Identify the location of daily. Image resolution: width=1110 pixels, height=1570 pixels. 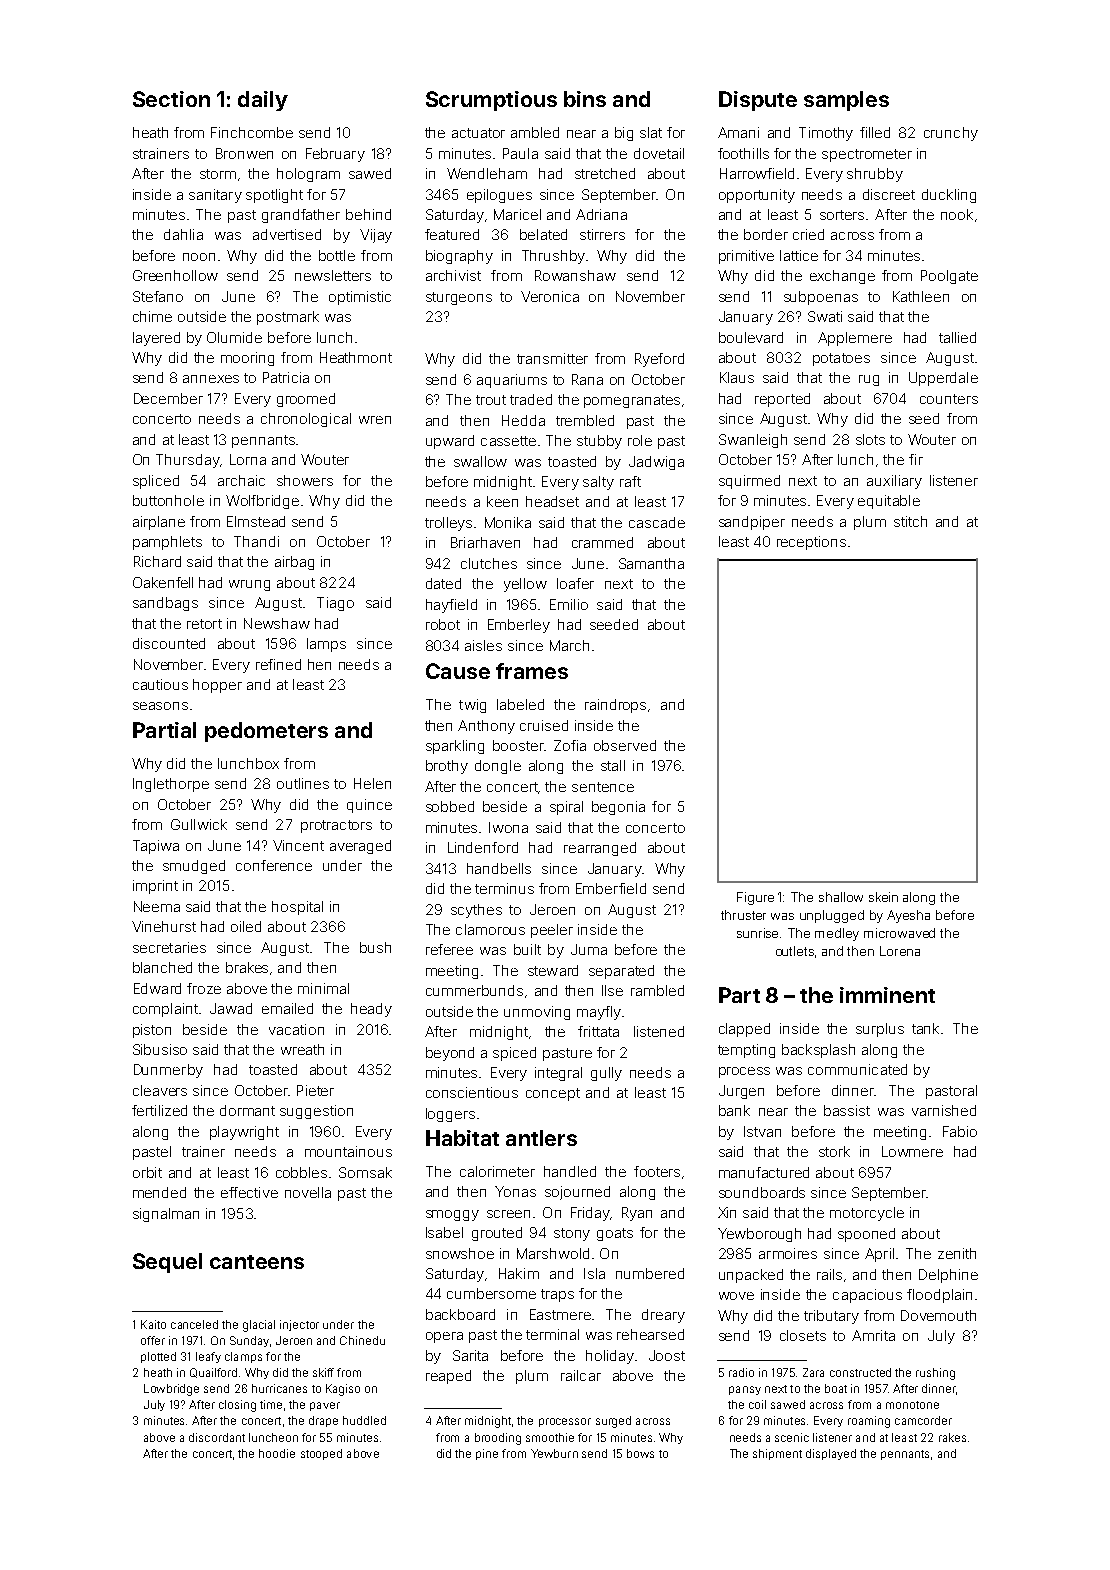
(263, 101).
